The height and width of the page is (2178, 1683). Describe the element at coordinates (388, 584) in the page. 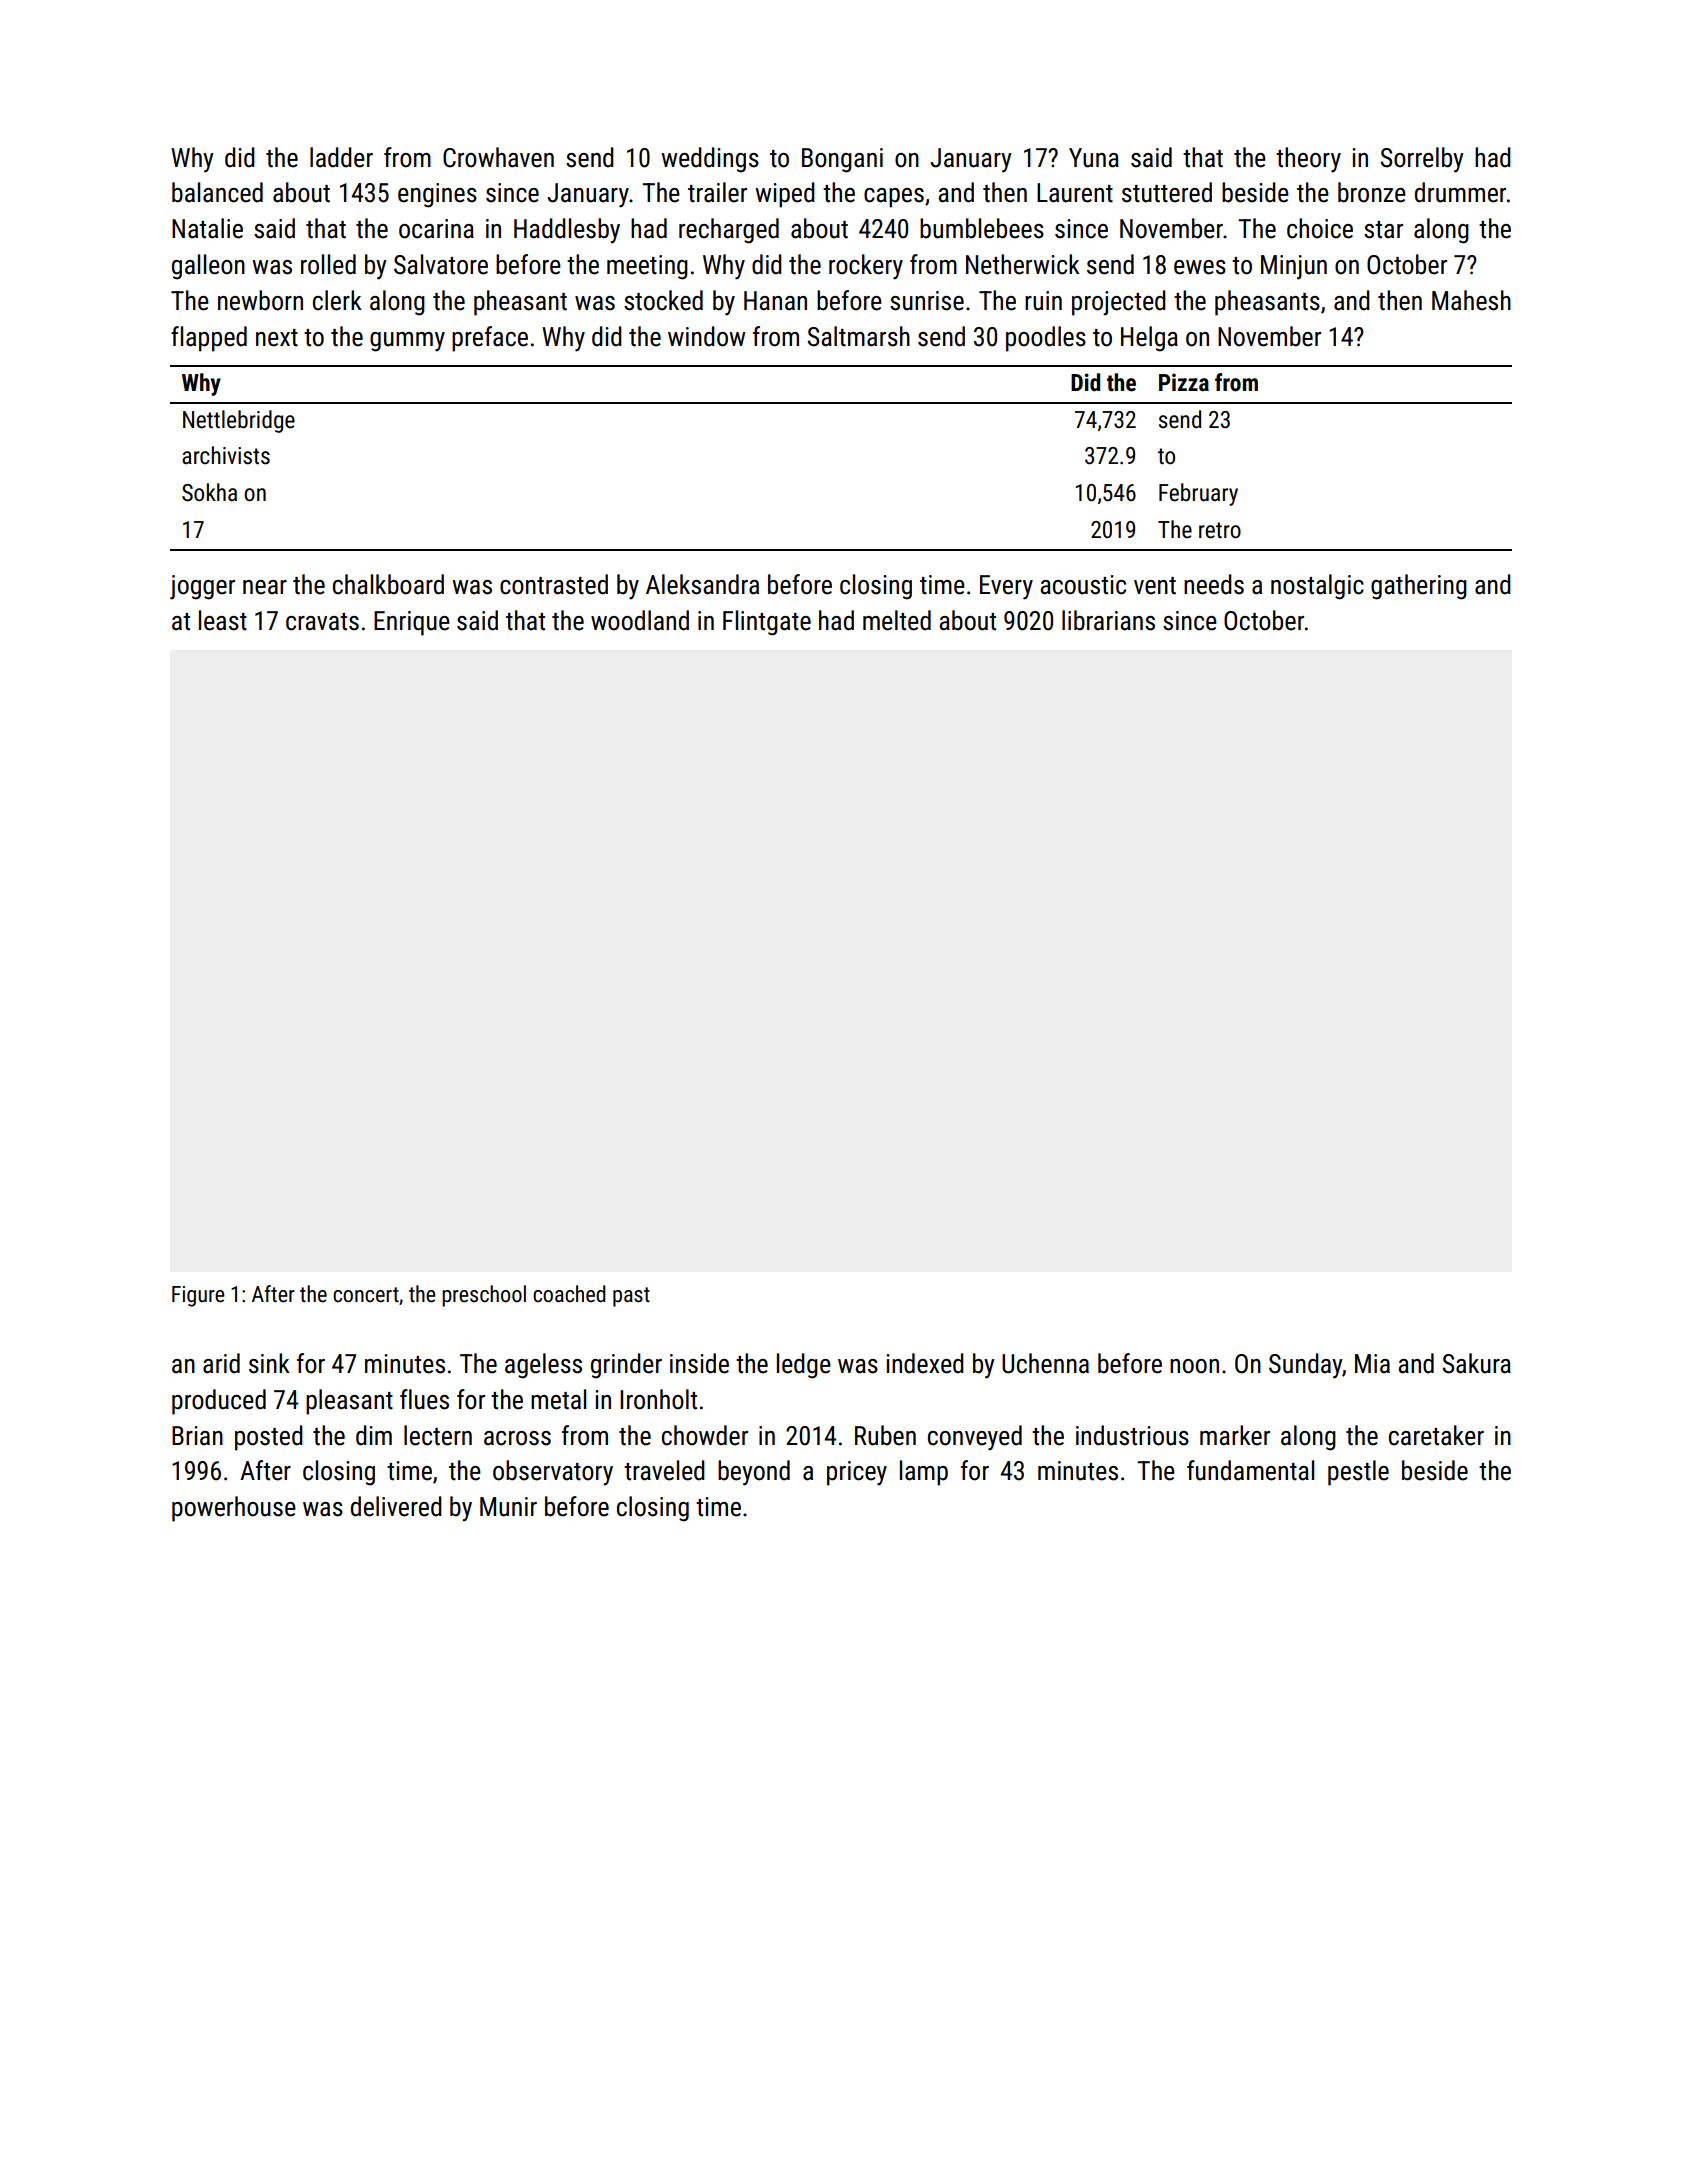

I see `chalkboard` at that location.
